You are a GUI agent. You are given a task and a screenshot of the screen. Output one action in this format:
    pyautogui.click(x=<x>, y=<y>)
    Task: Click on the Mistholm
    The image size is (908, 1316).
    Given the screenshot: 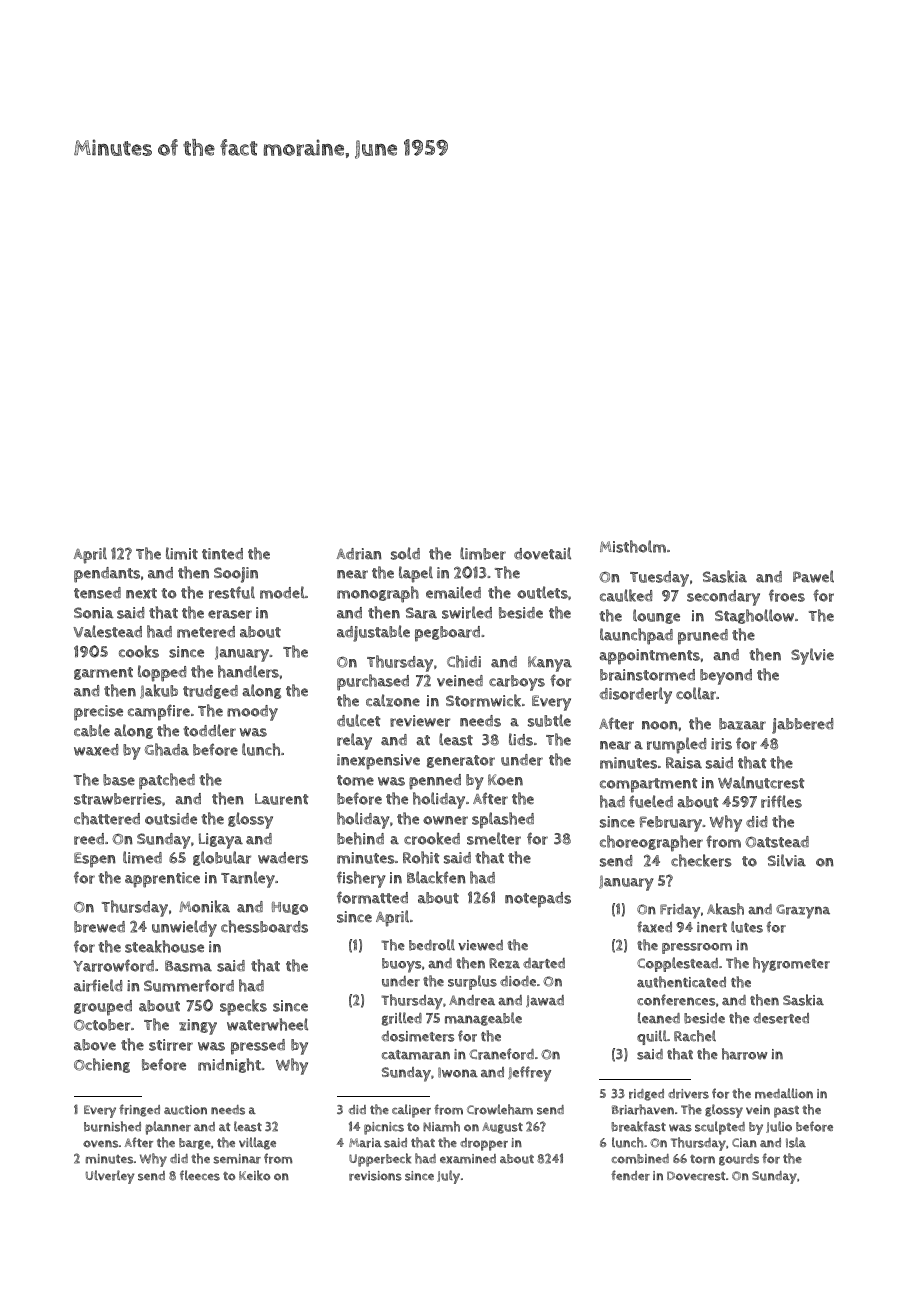 What is the action you would take?
    pyautogui.click(x=633, y=546)
